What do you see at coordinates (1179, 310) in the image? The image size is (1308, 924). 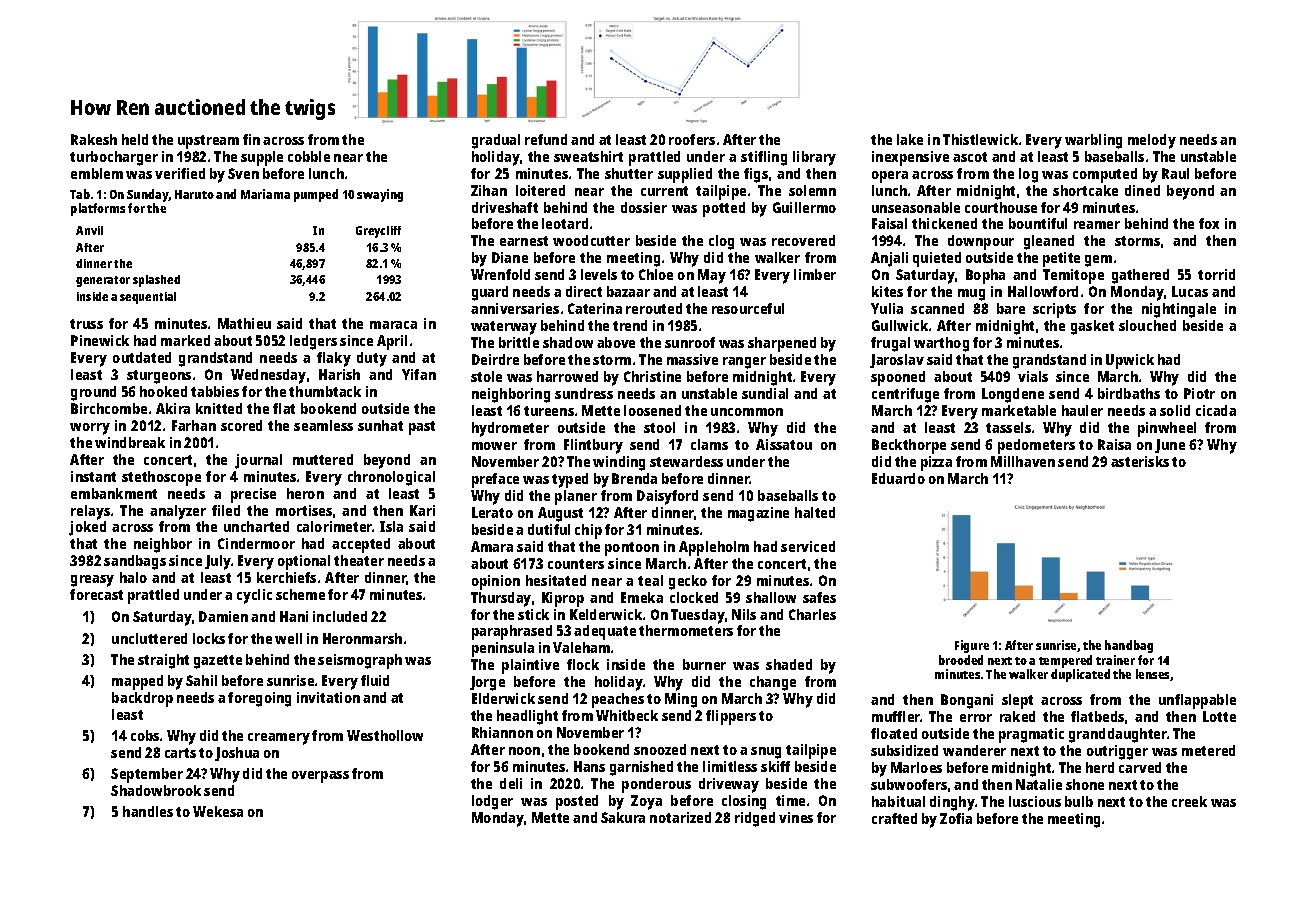 I see `nightingale` at bounding box center [1179, 310].
